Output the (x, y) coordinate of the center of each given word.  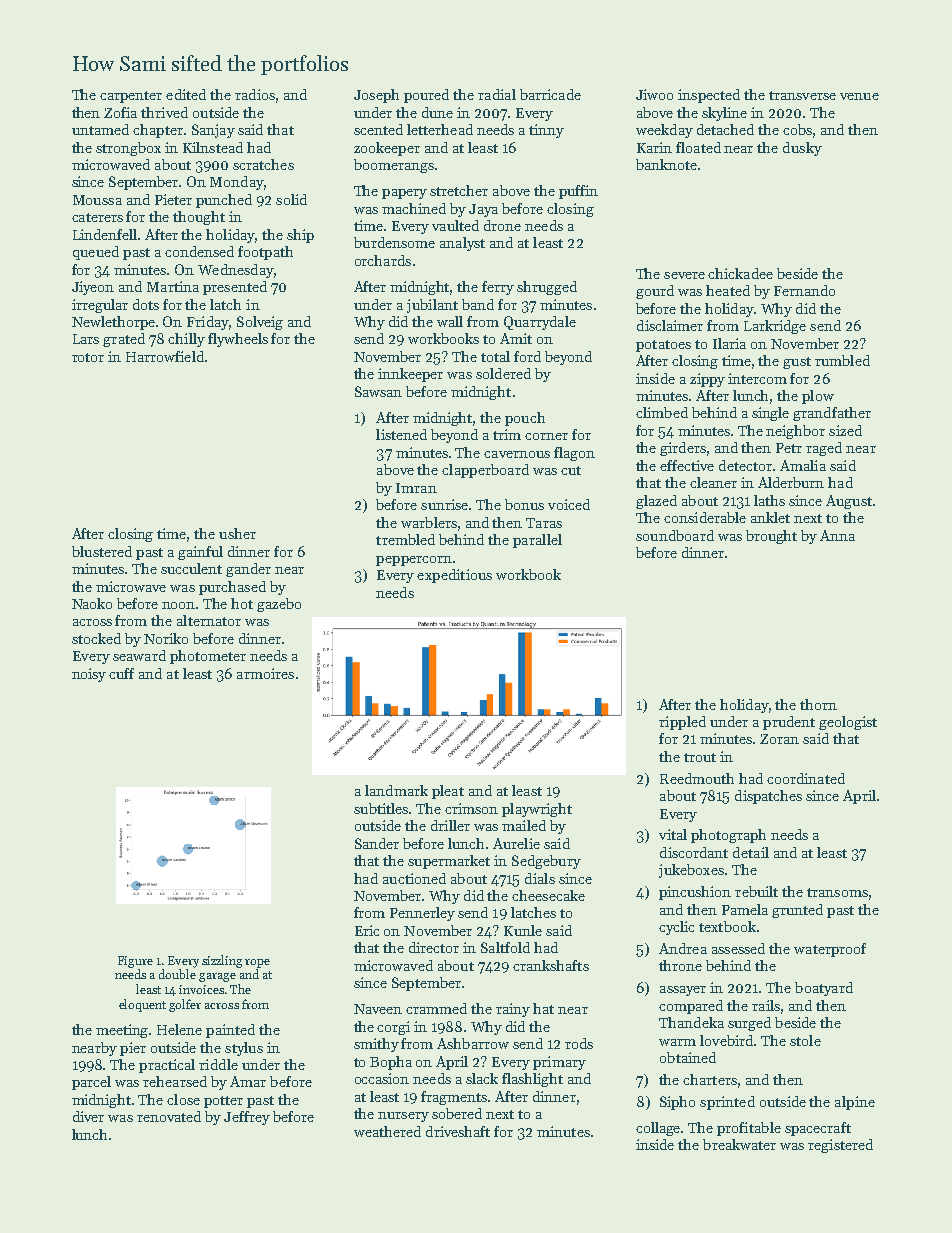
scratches (263, 164)
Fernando (804, 290)
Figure (135, 962)
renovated (169, 1116)
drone (502, 225)
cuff (121, 673)
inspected (709, 96)
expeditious (454, 576)
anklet (770, 517)
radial (497, 94)
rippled (682, 723)
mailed (524, 825)
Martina (173, 286)
